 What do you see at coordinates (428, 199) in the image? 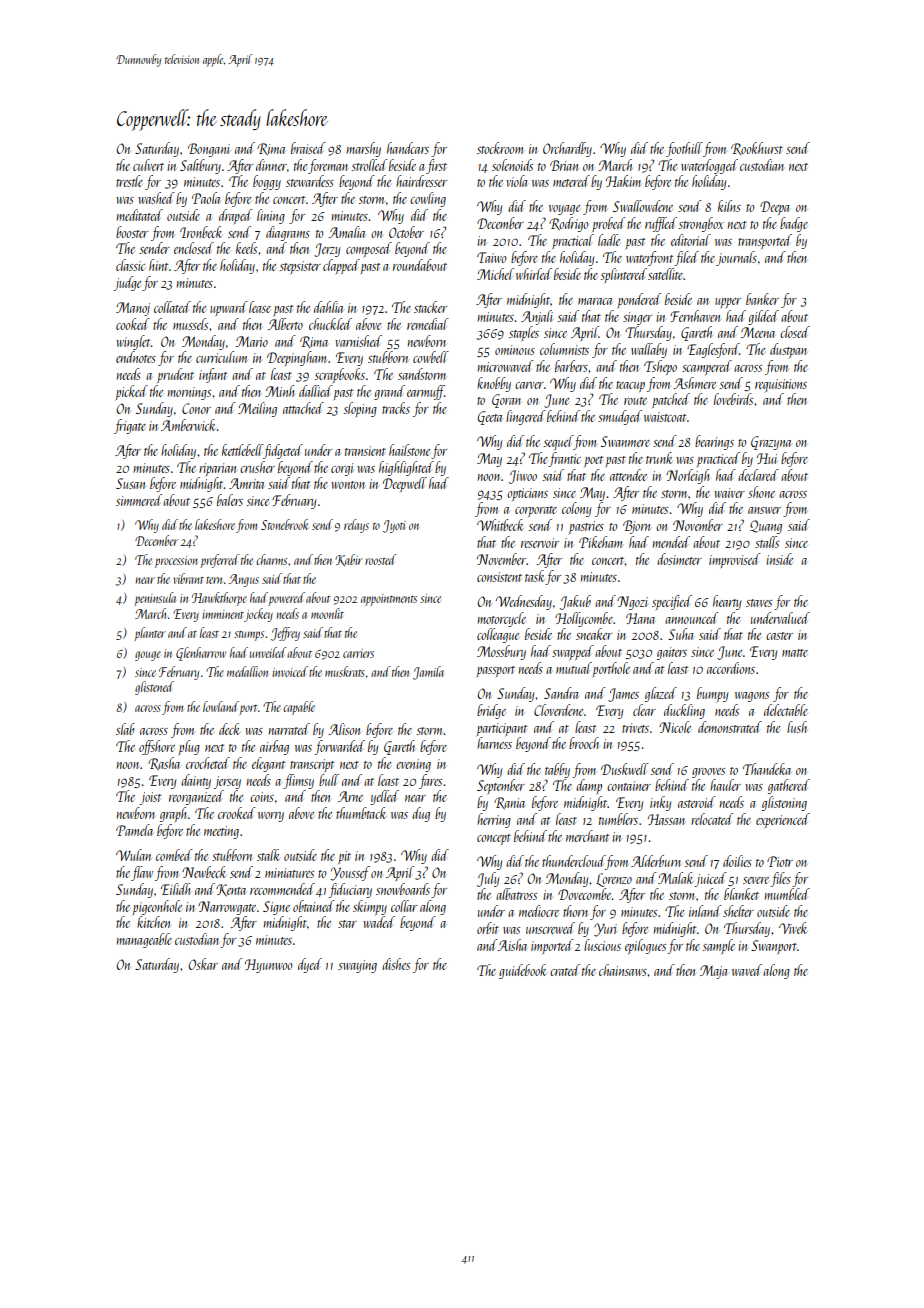
I see `cowling` at bounding box center [428, 199].
